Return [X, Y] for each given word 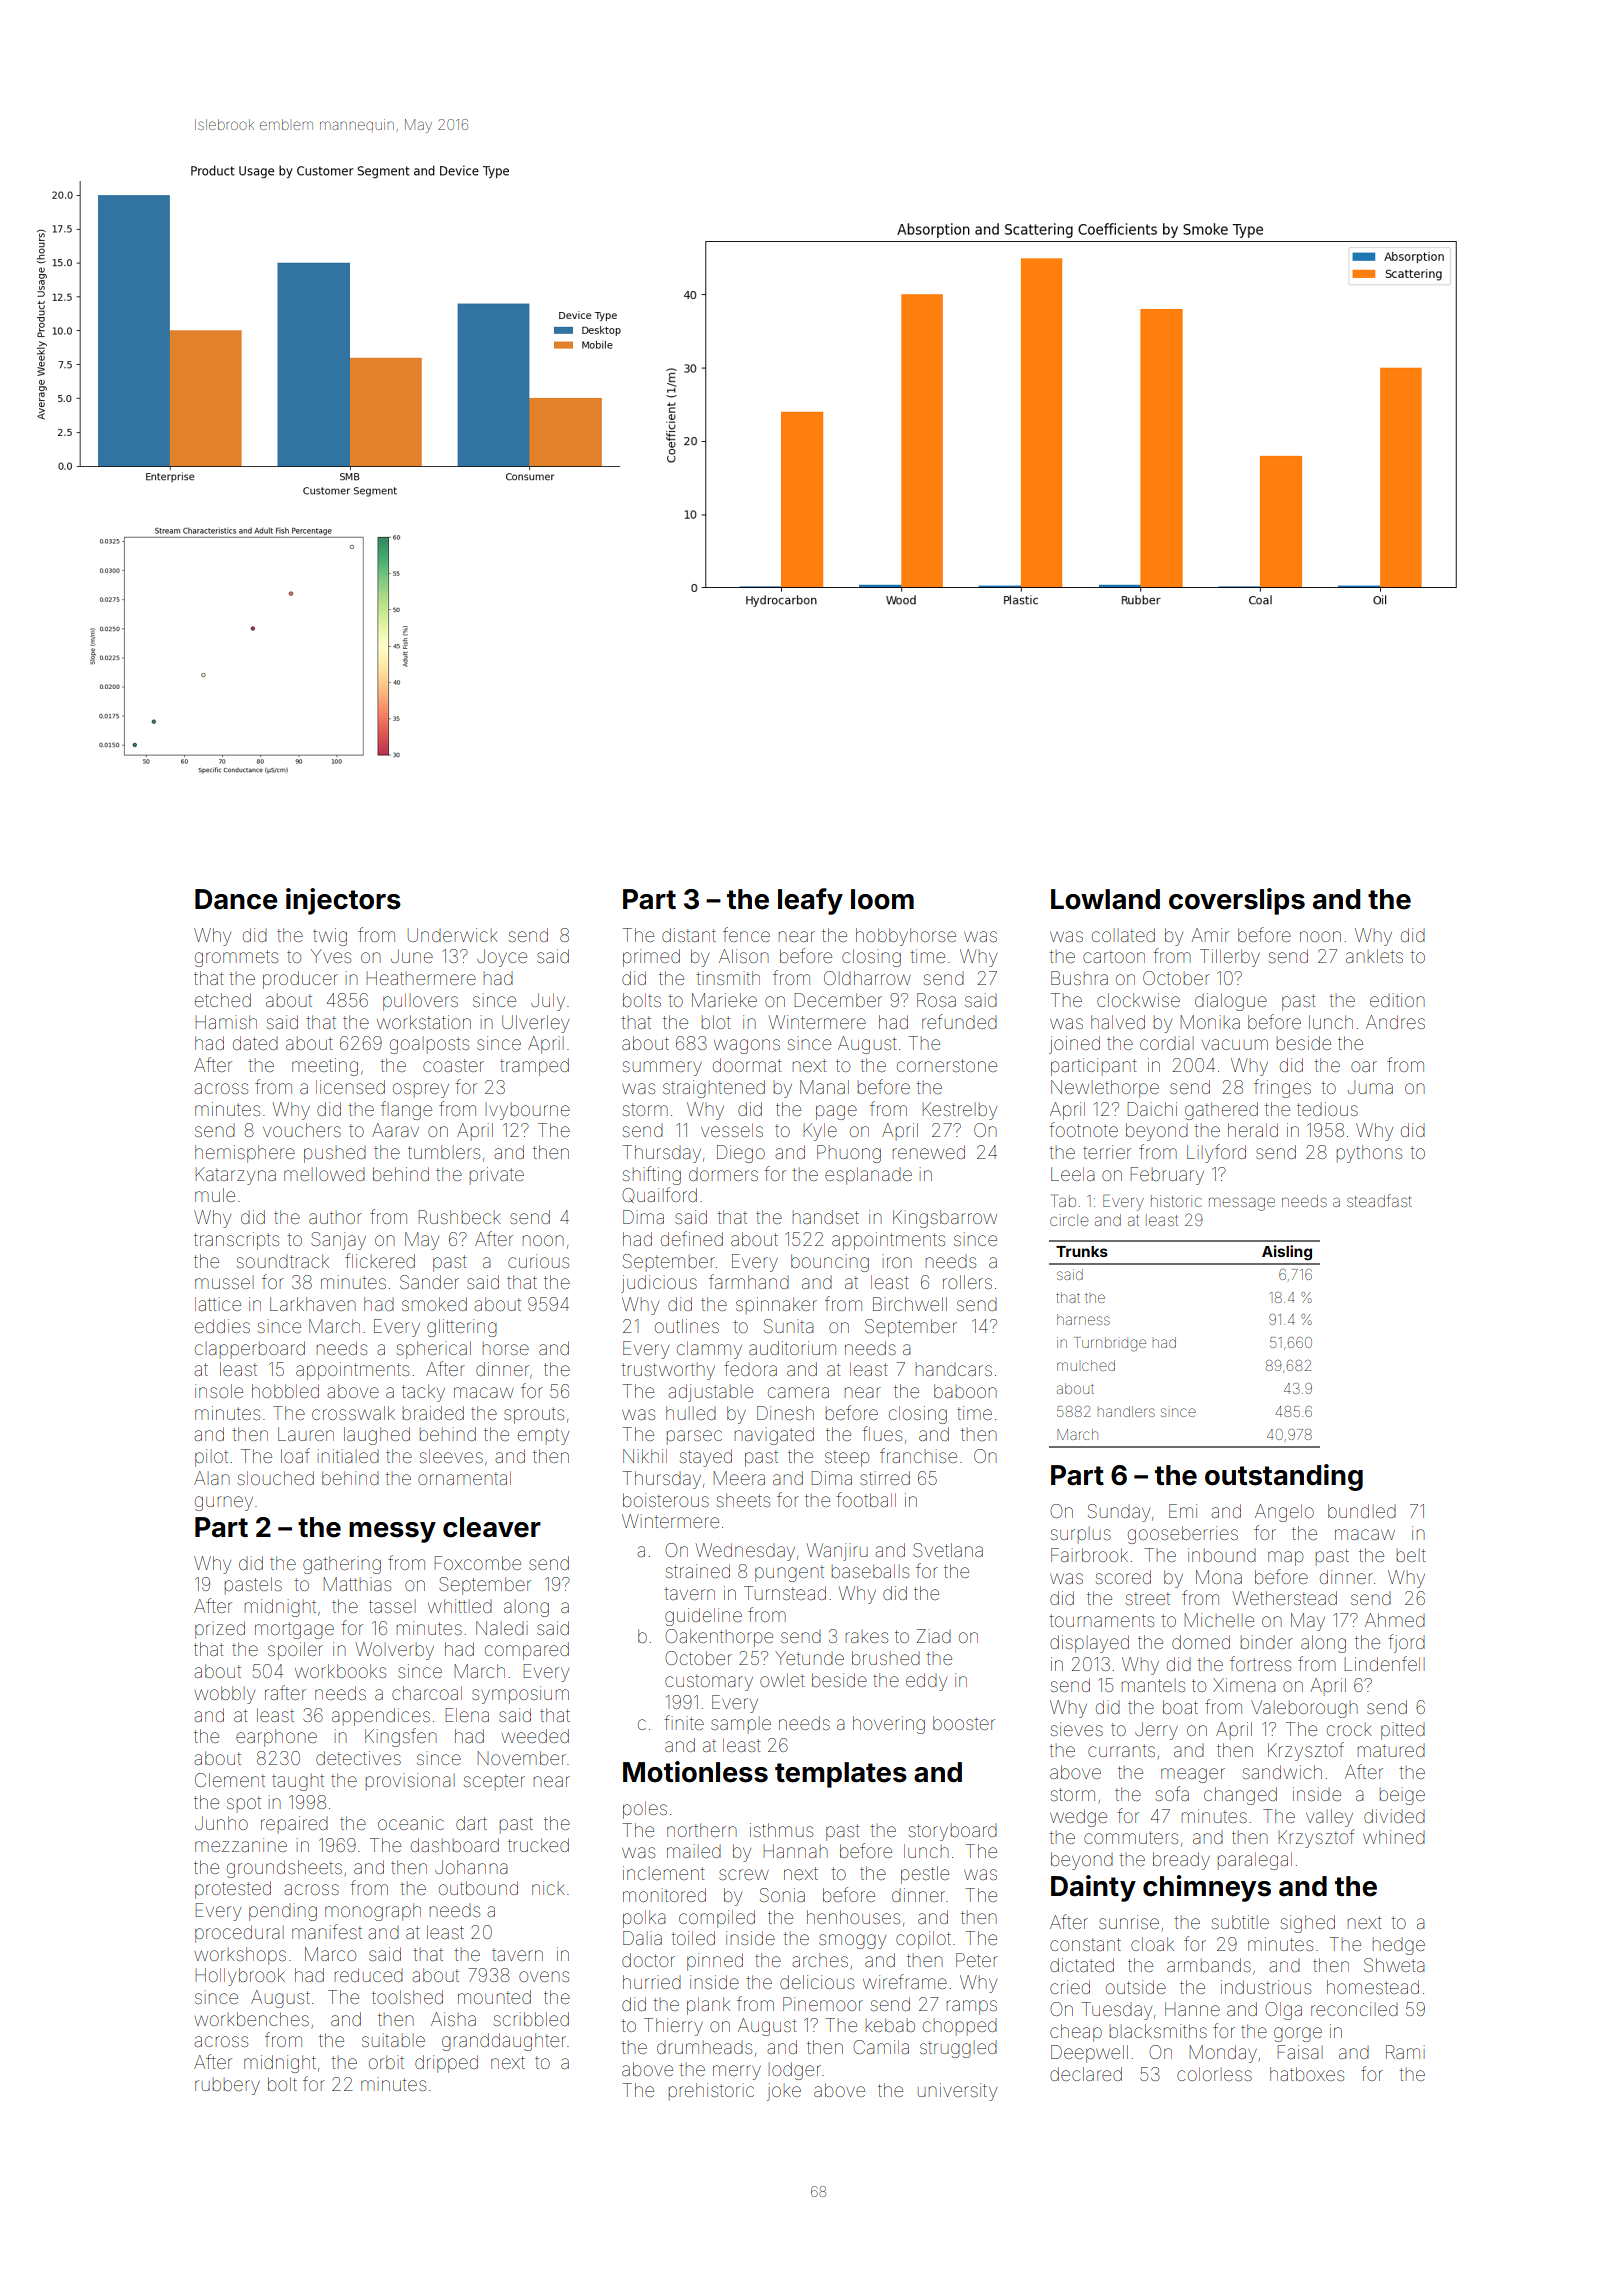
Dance [236, 899]
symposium [520, 1695]
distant [689, 935]
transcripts [236, 1241]
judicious [659, 1284]
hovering [889, 1725]
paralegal [1255, 1861]
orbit [386, 2062]
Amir [1210, 935]
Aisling [1287, 1253]
